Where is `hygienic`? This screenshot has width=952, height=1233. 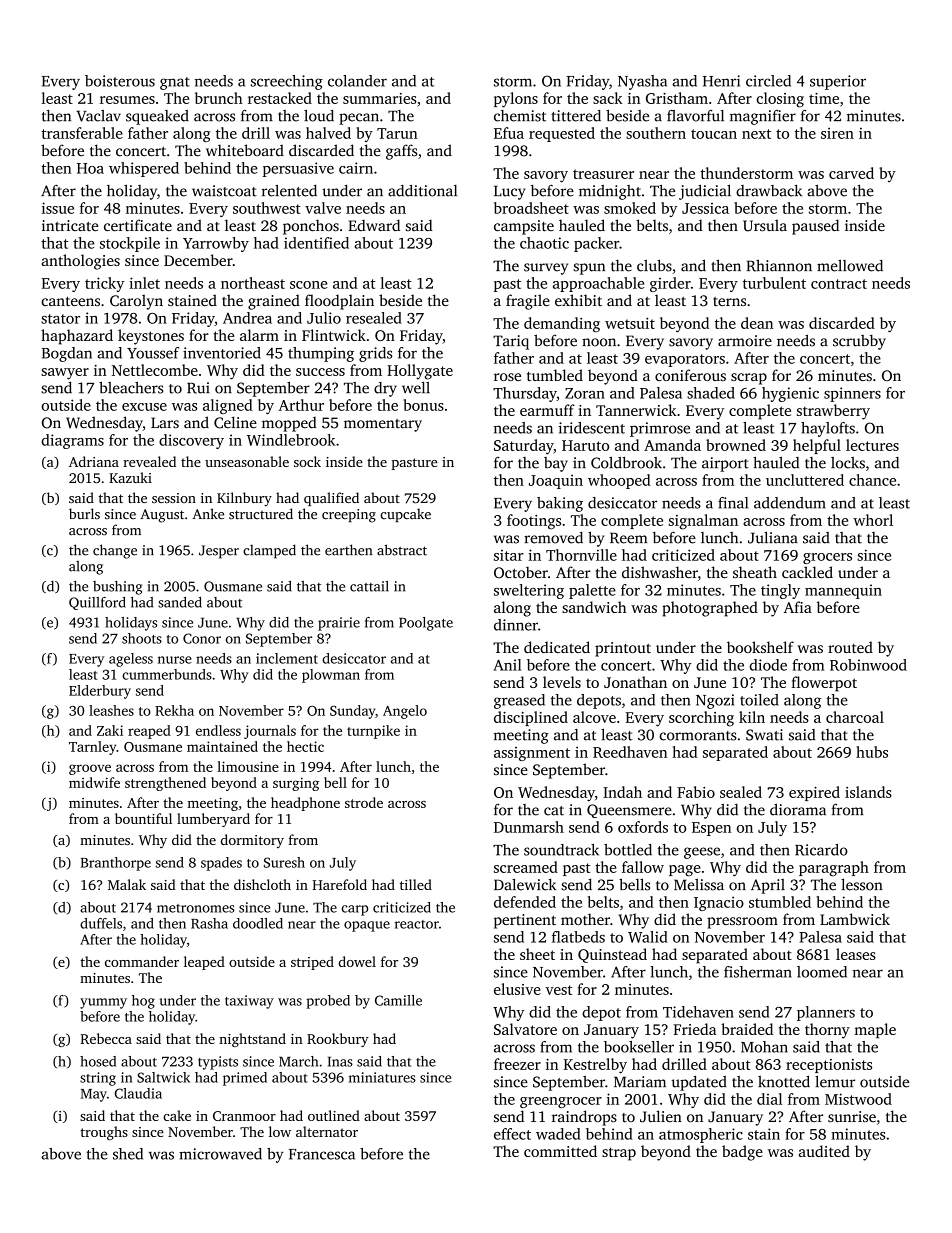 hygienic is located at coordinates (790, 394).
